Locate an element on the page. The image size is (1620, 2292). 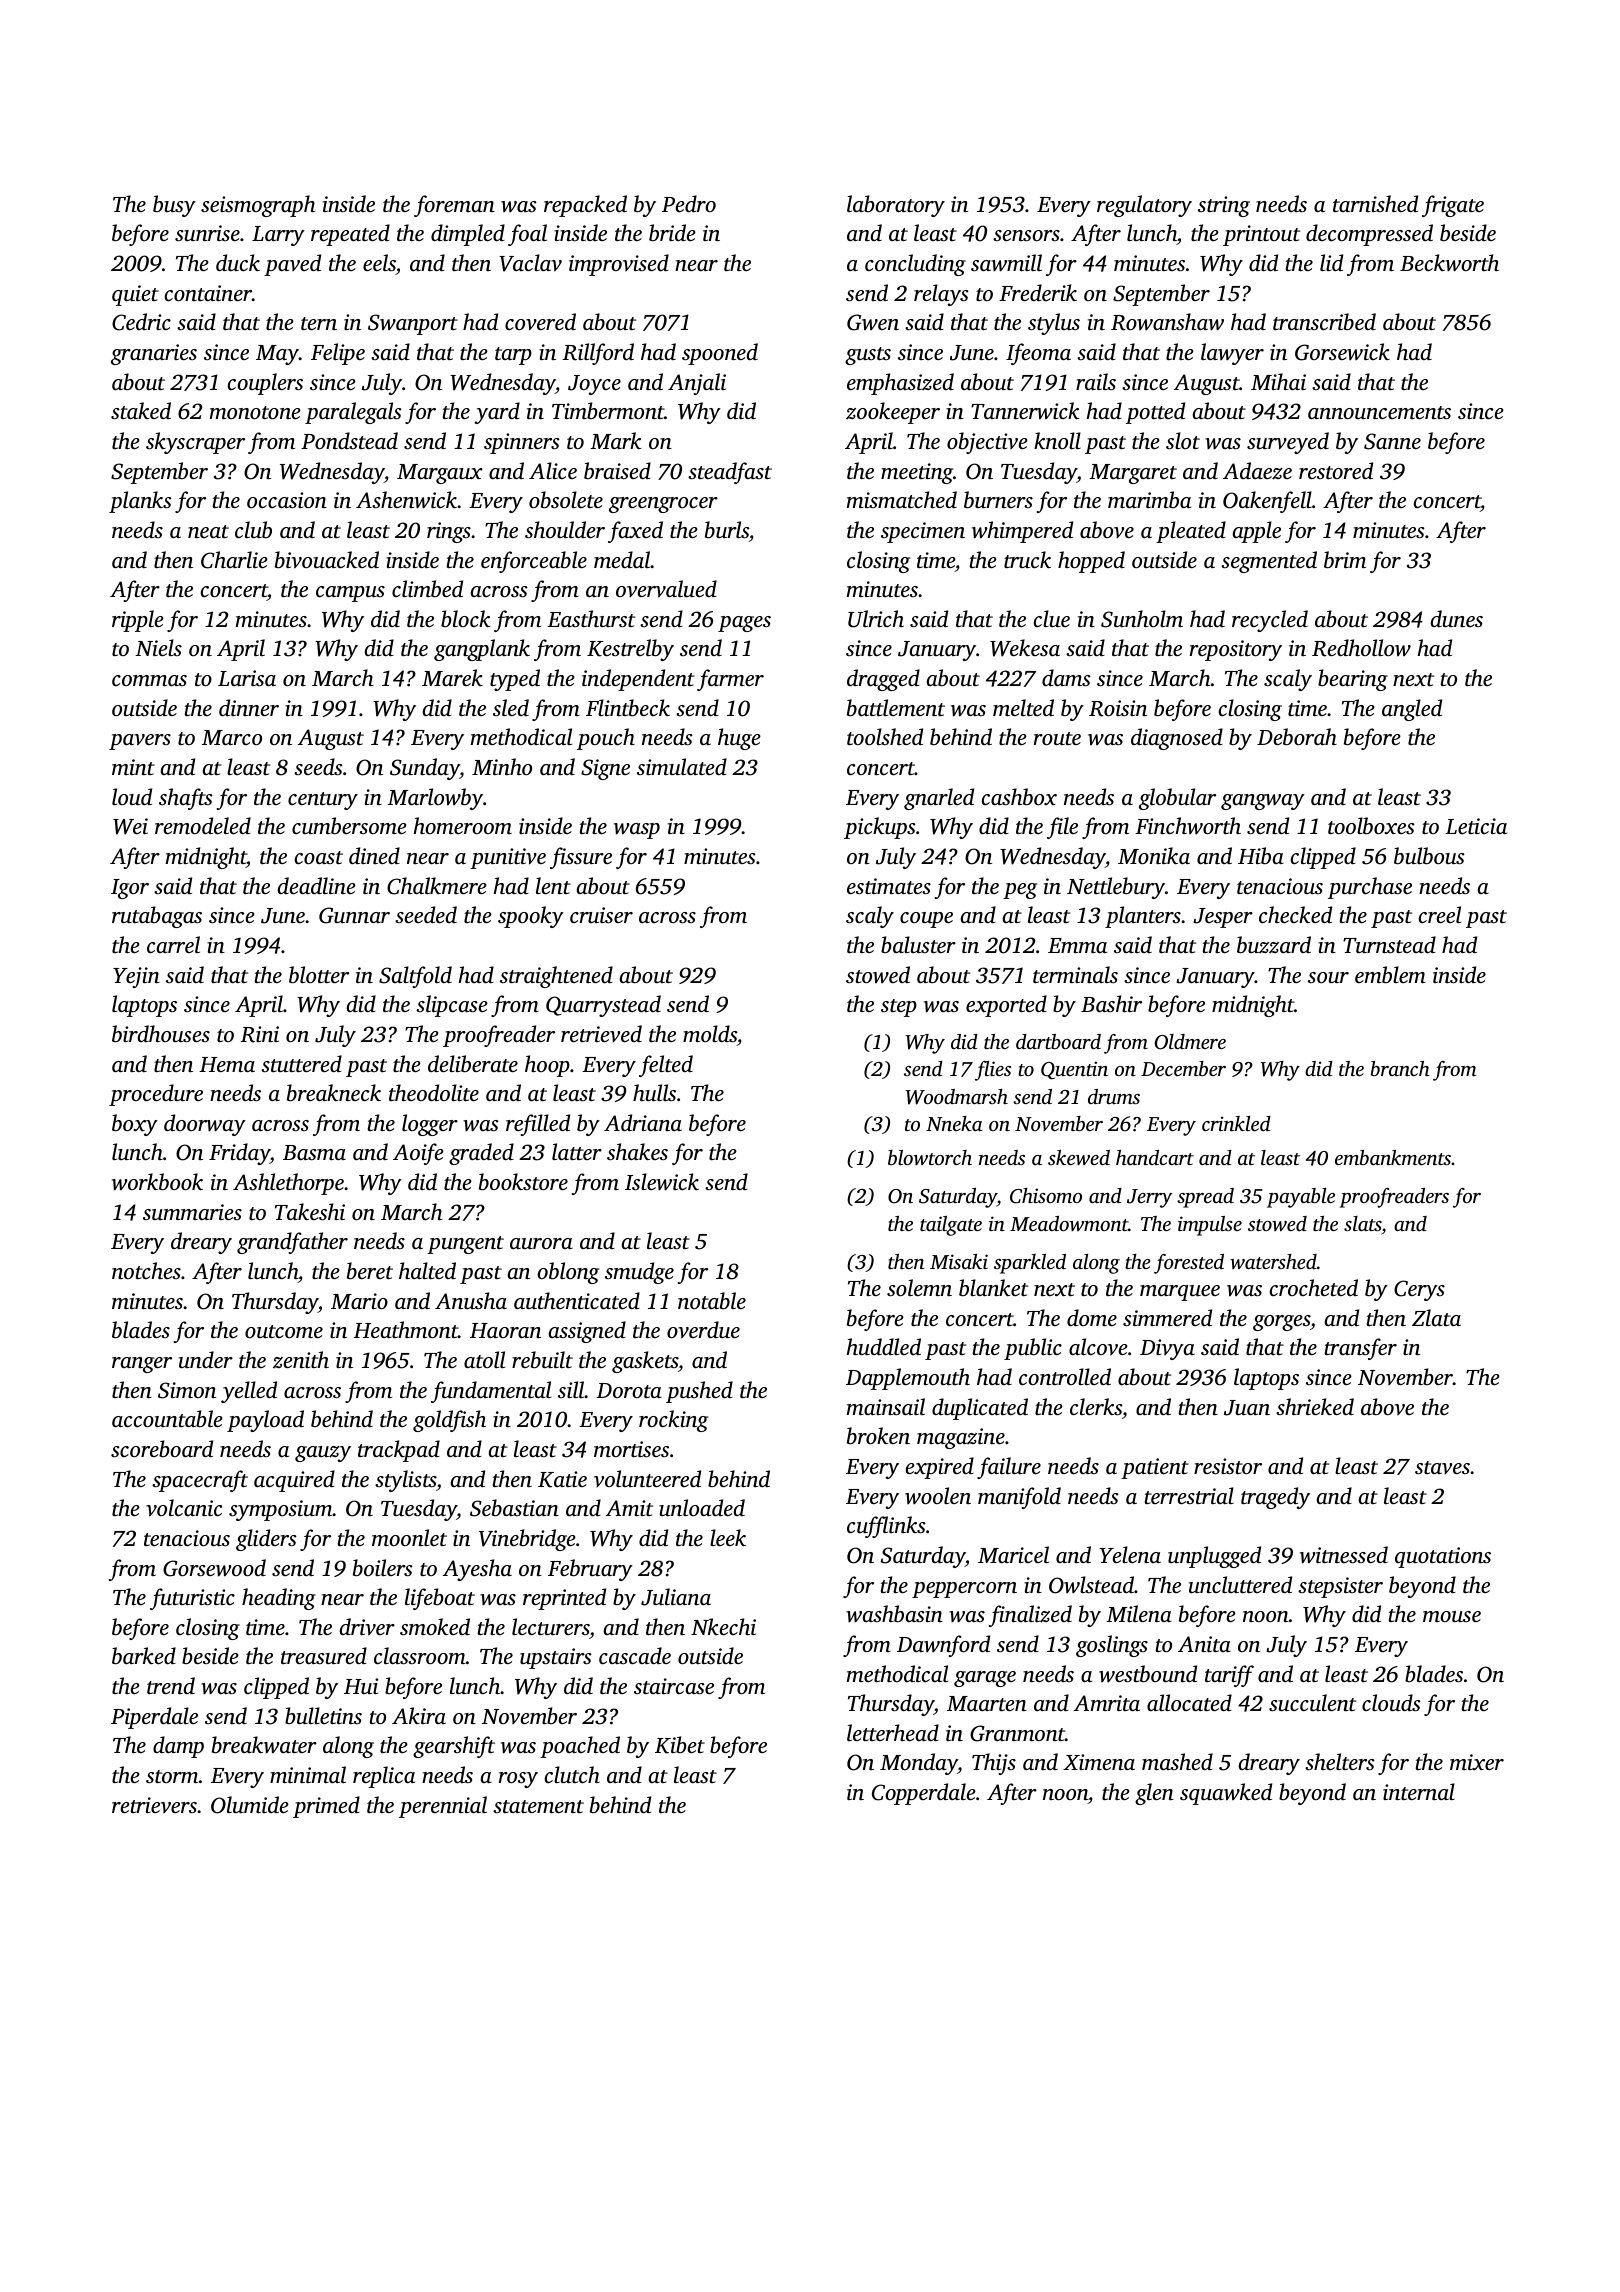
smoked is located at coordinates (435, 1626).
